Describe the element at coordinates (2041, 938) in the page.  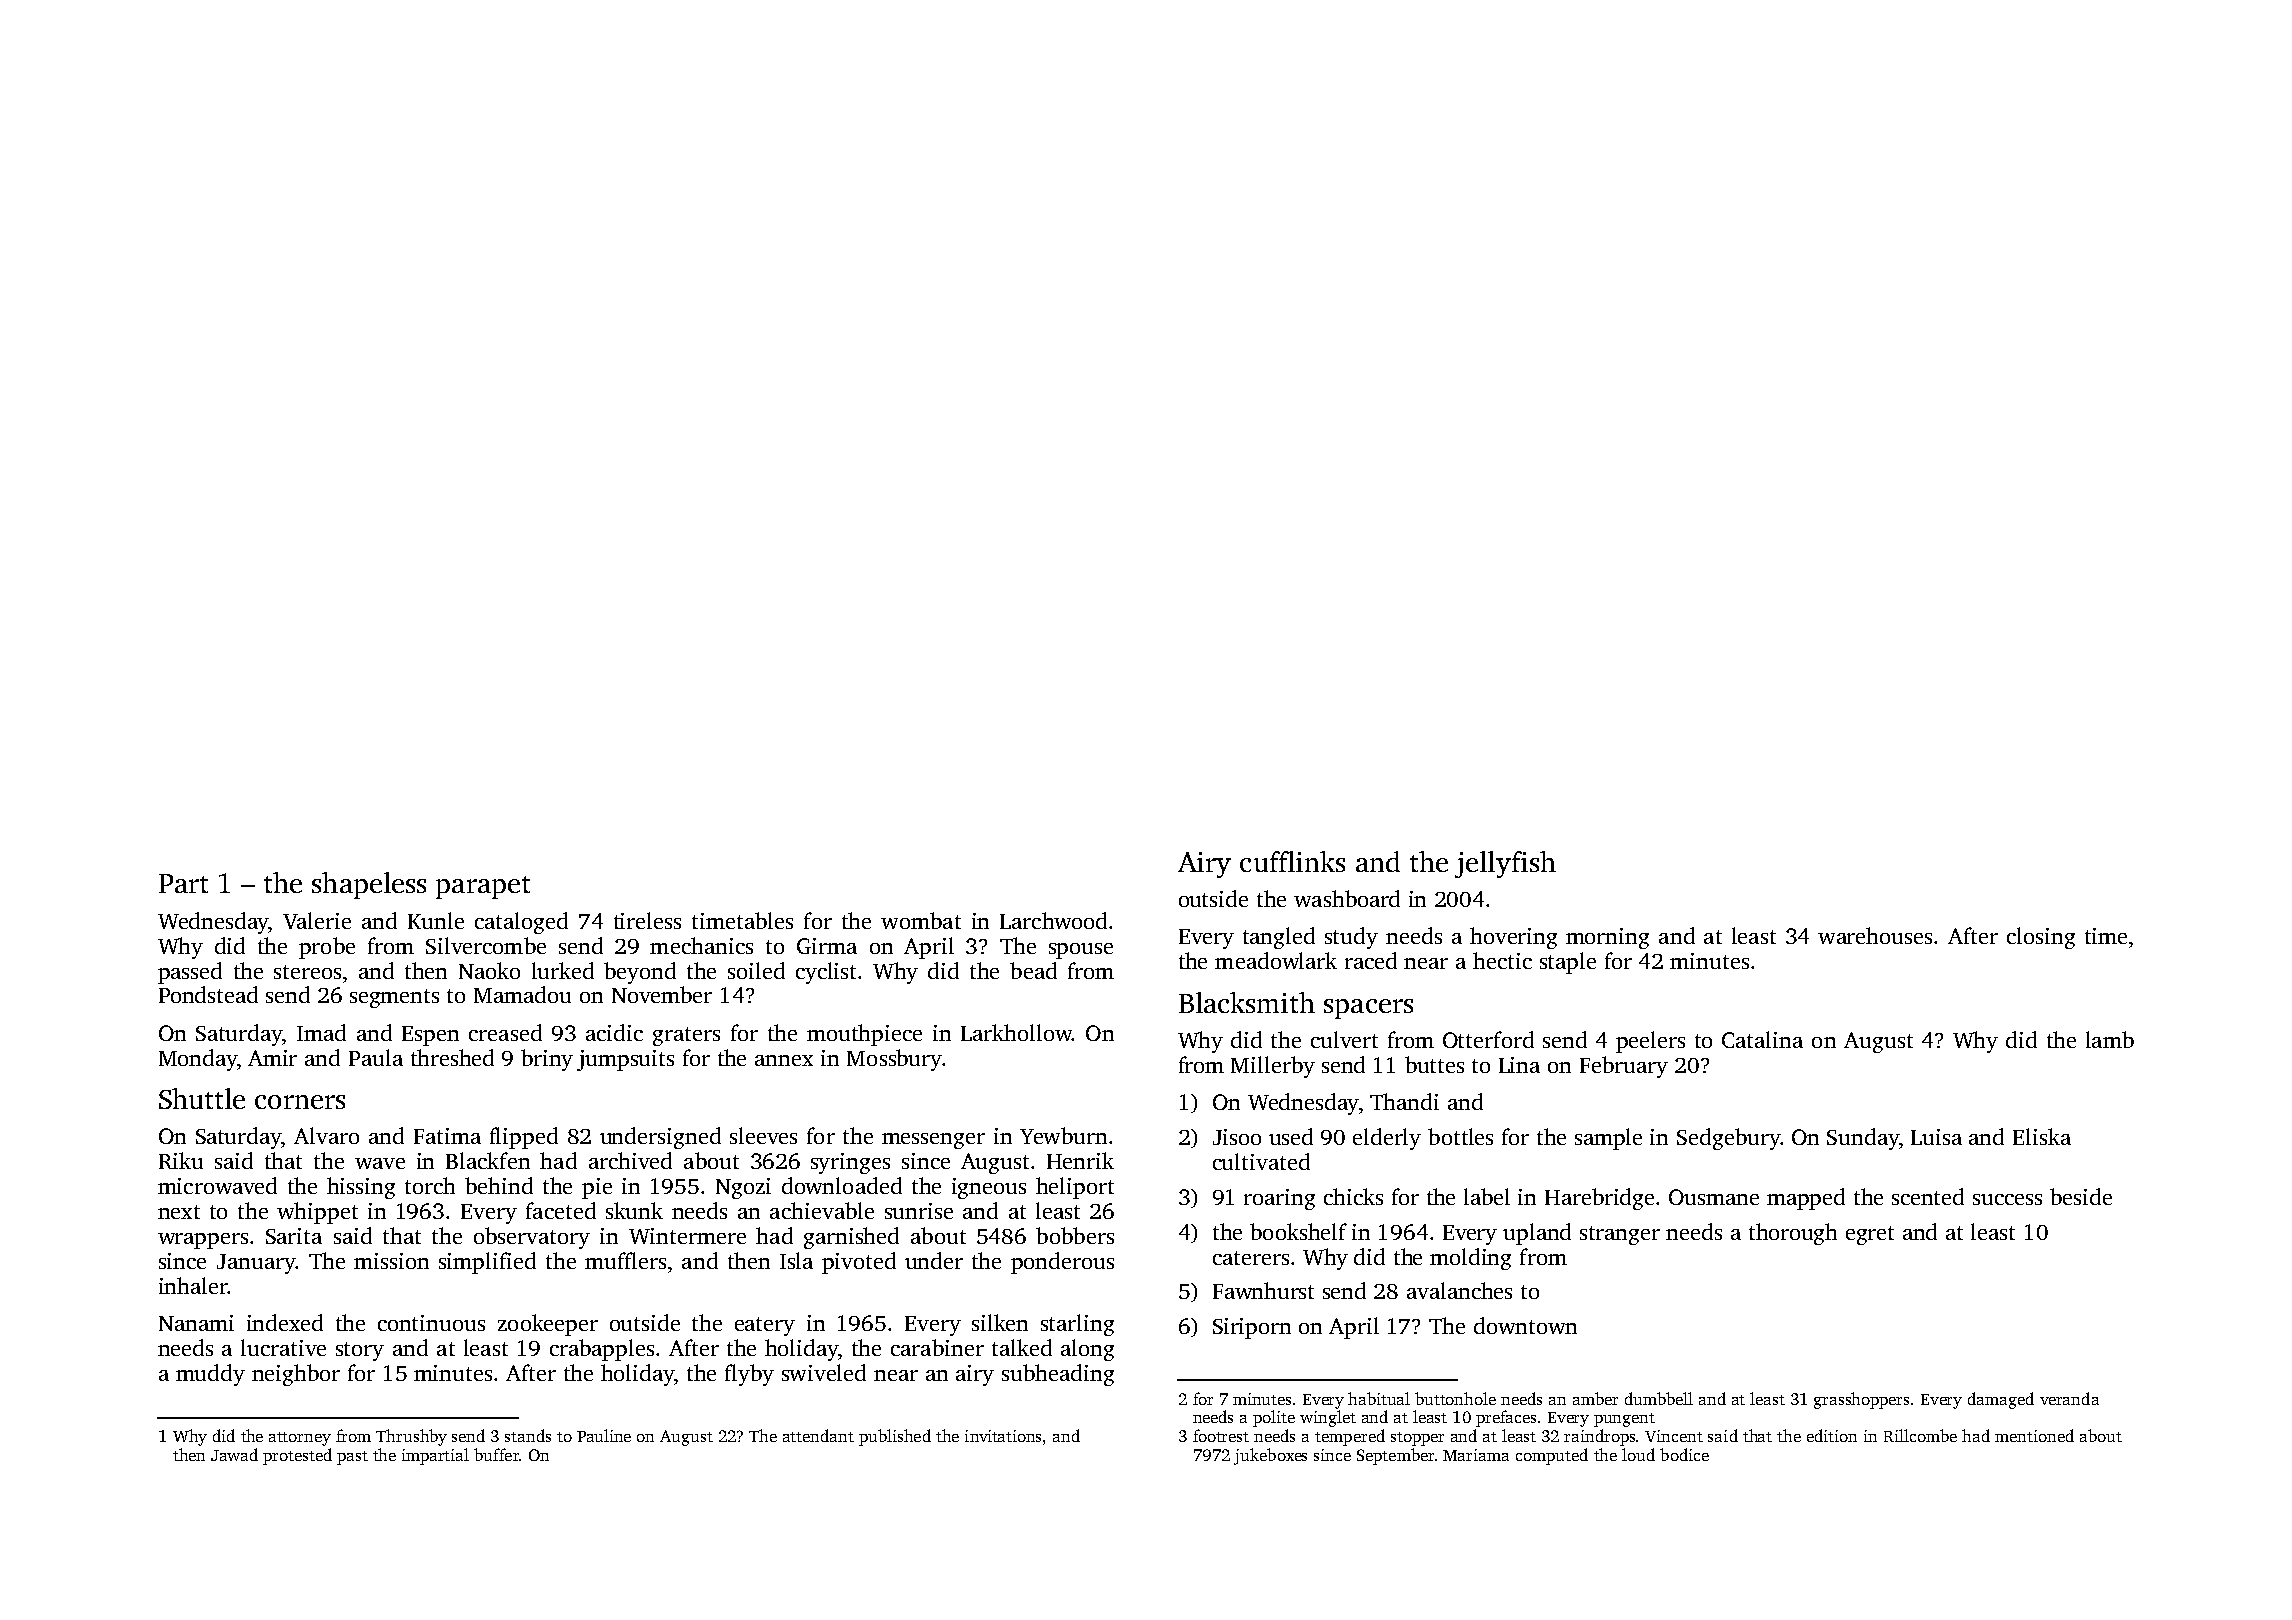
I see `closing` at that location.
